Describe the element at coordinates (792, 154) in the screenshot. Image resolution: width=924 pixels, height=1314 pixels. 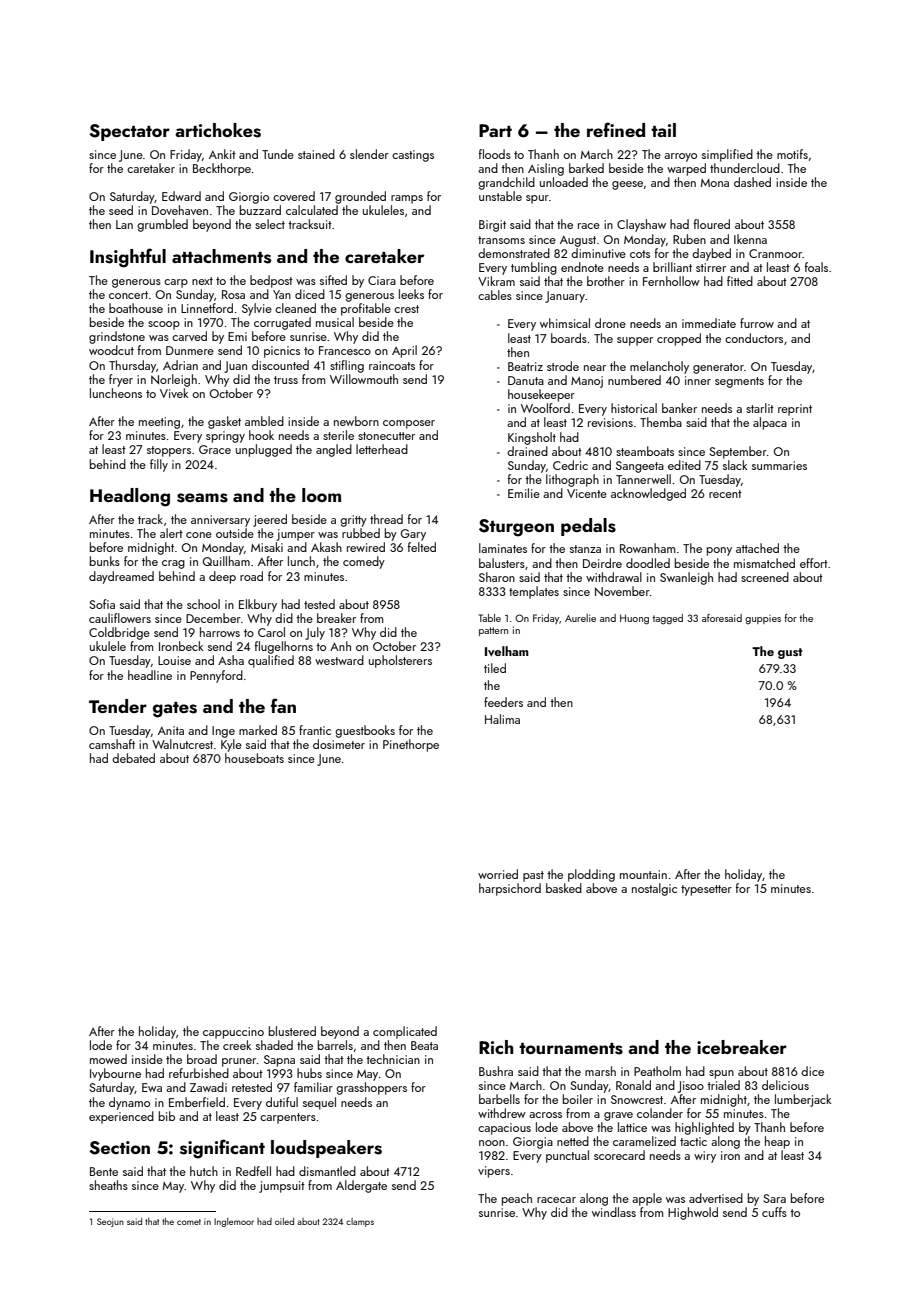
I see `motifs` at that location.
